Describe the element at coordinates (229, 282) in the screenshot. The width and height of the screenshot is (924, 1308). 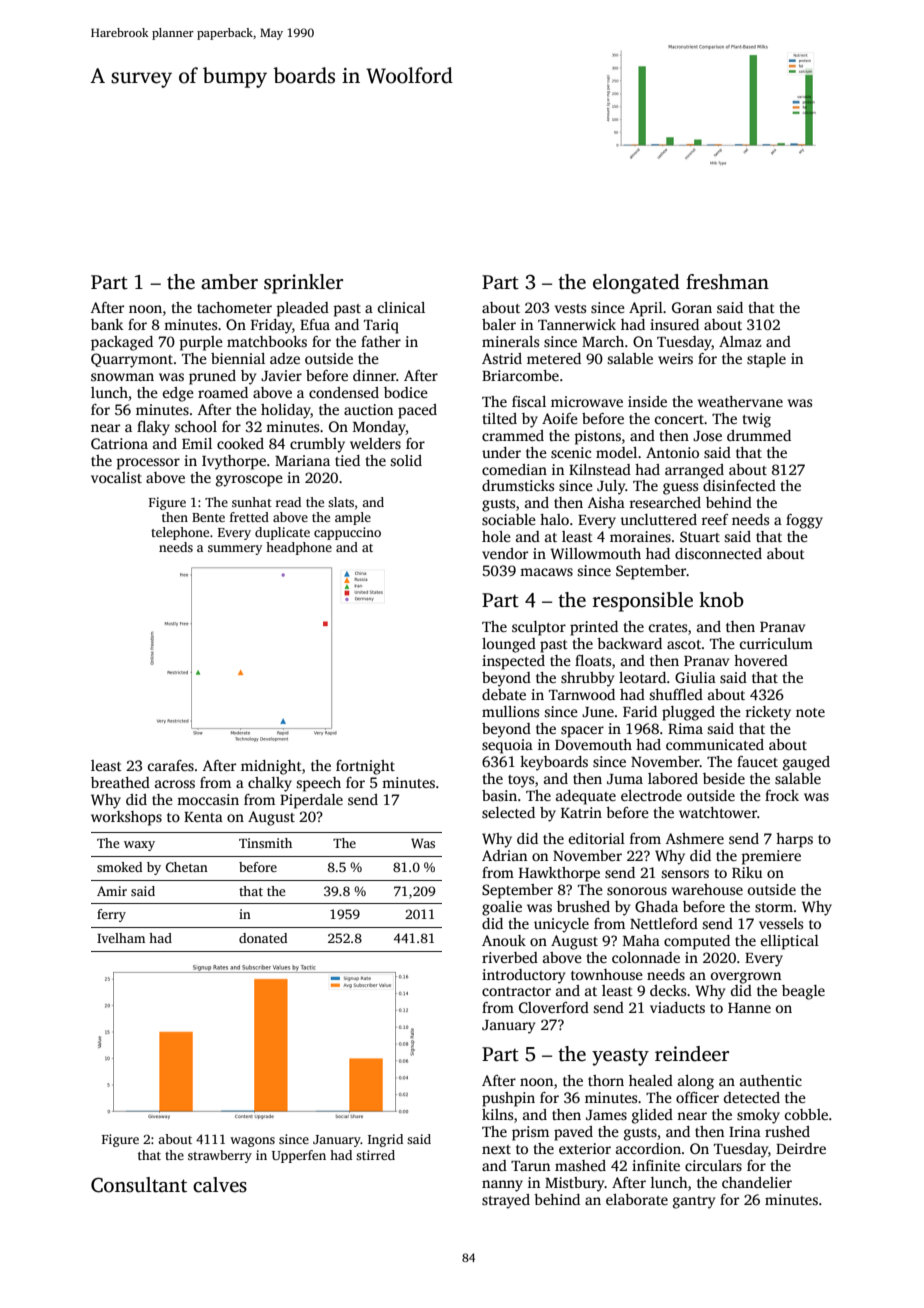
I see `amber` at that location.
